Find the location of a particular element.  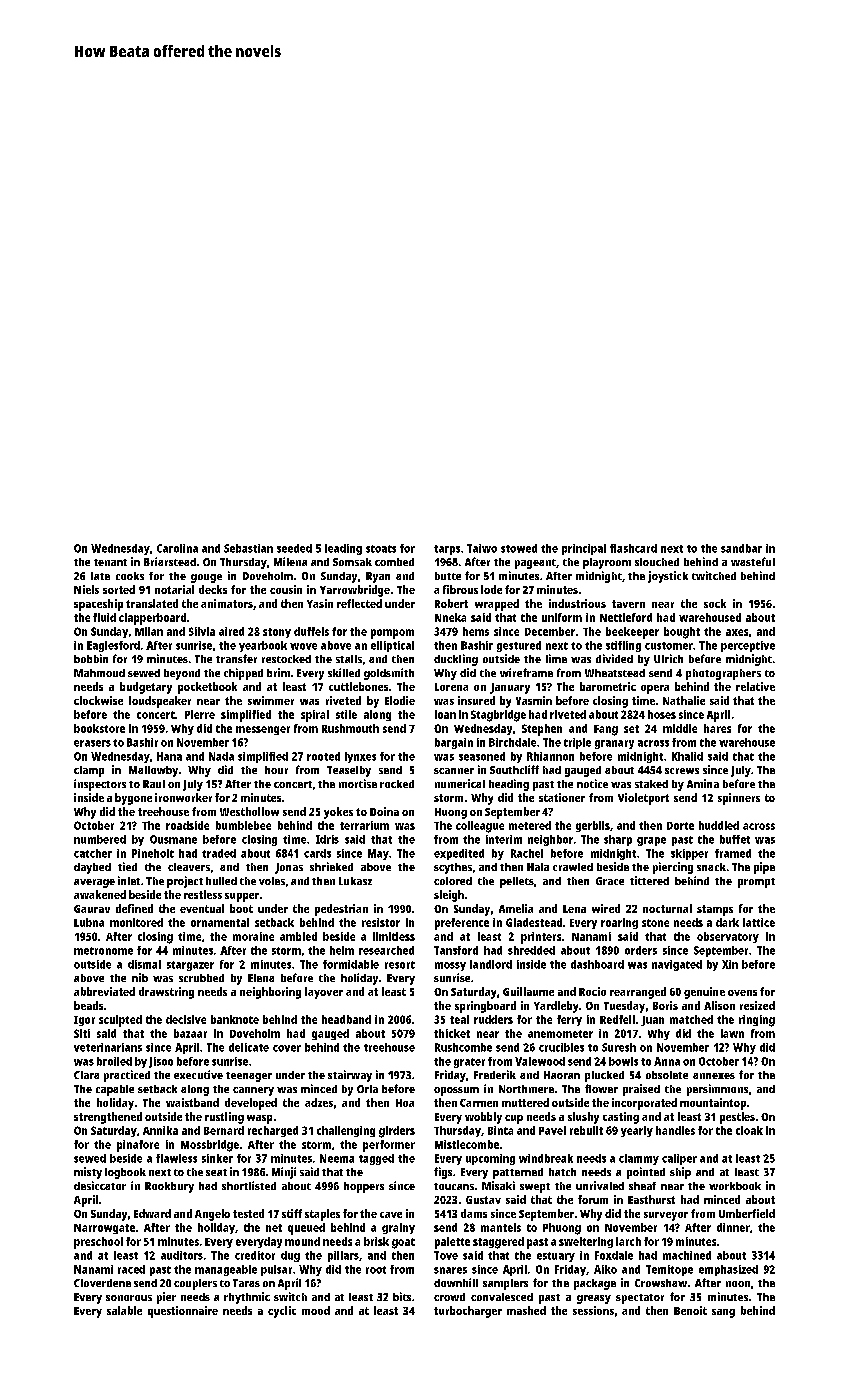

pipe is located at coordinates (764, 868).
